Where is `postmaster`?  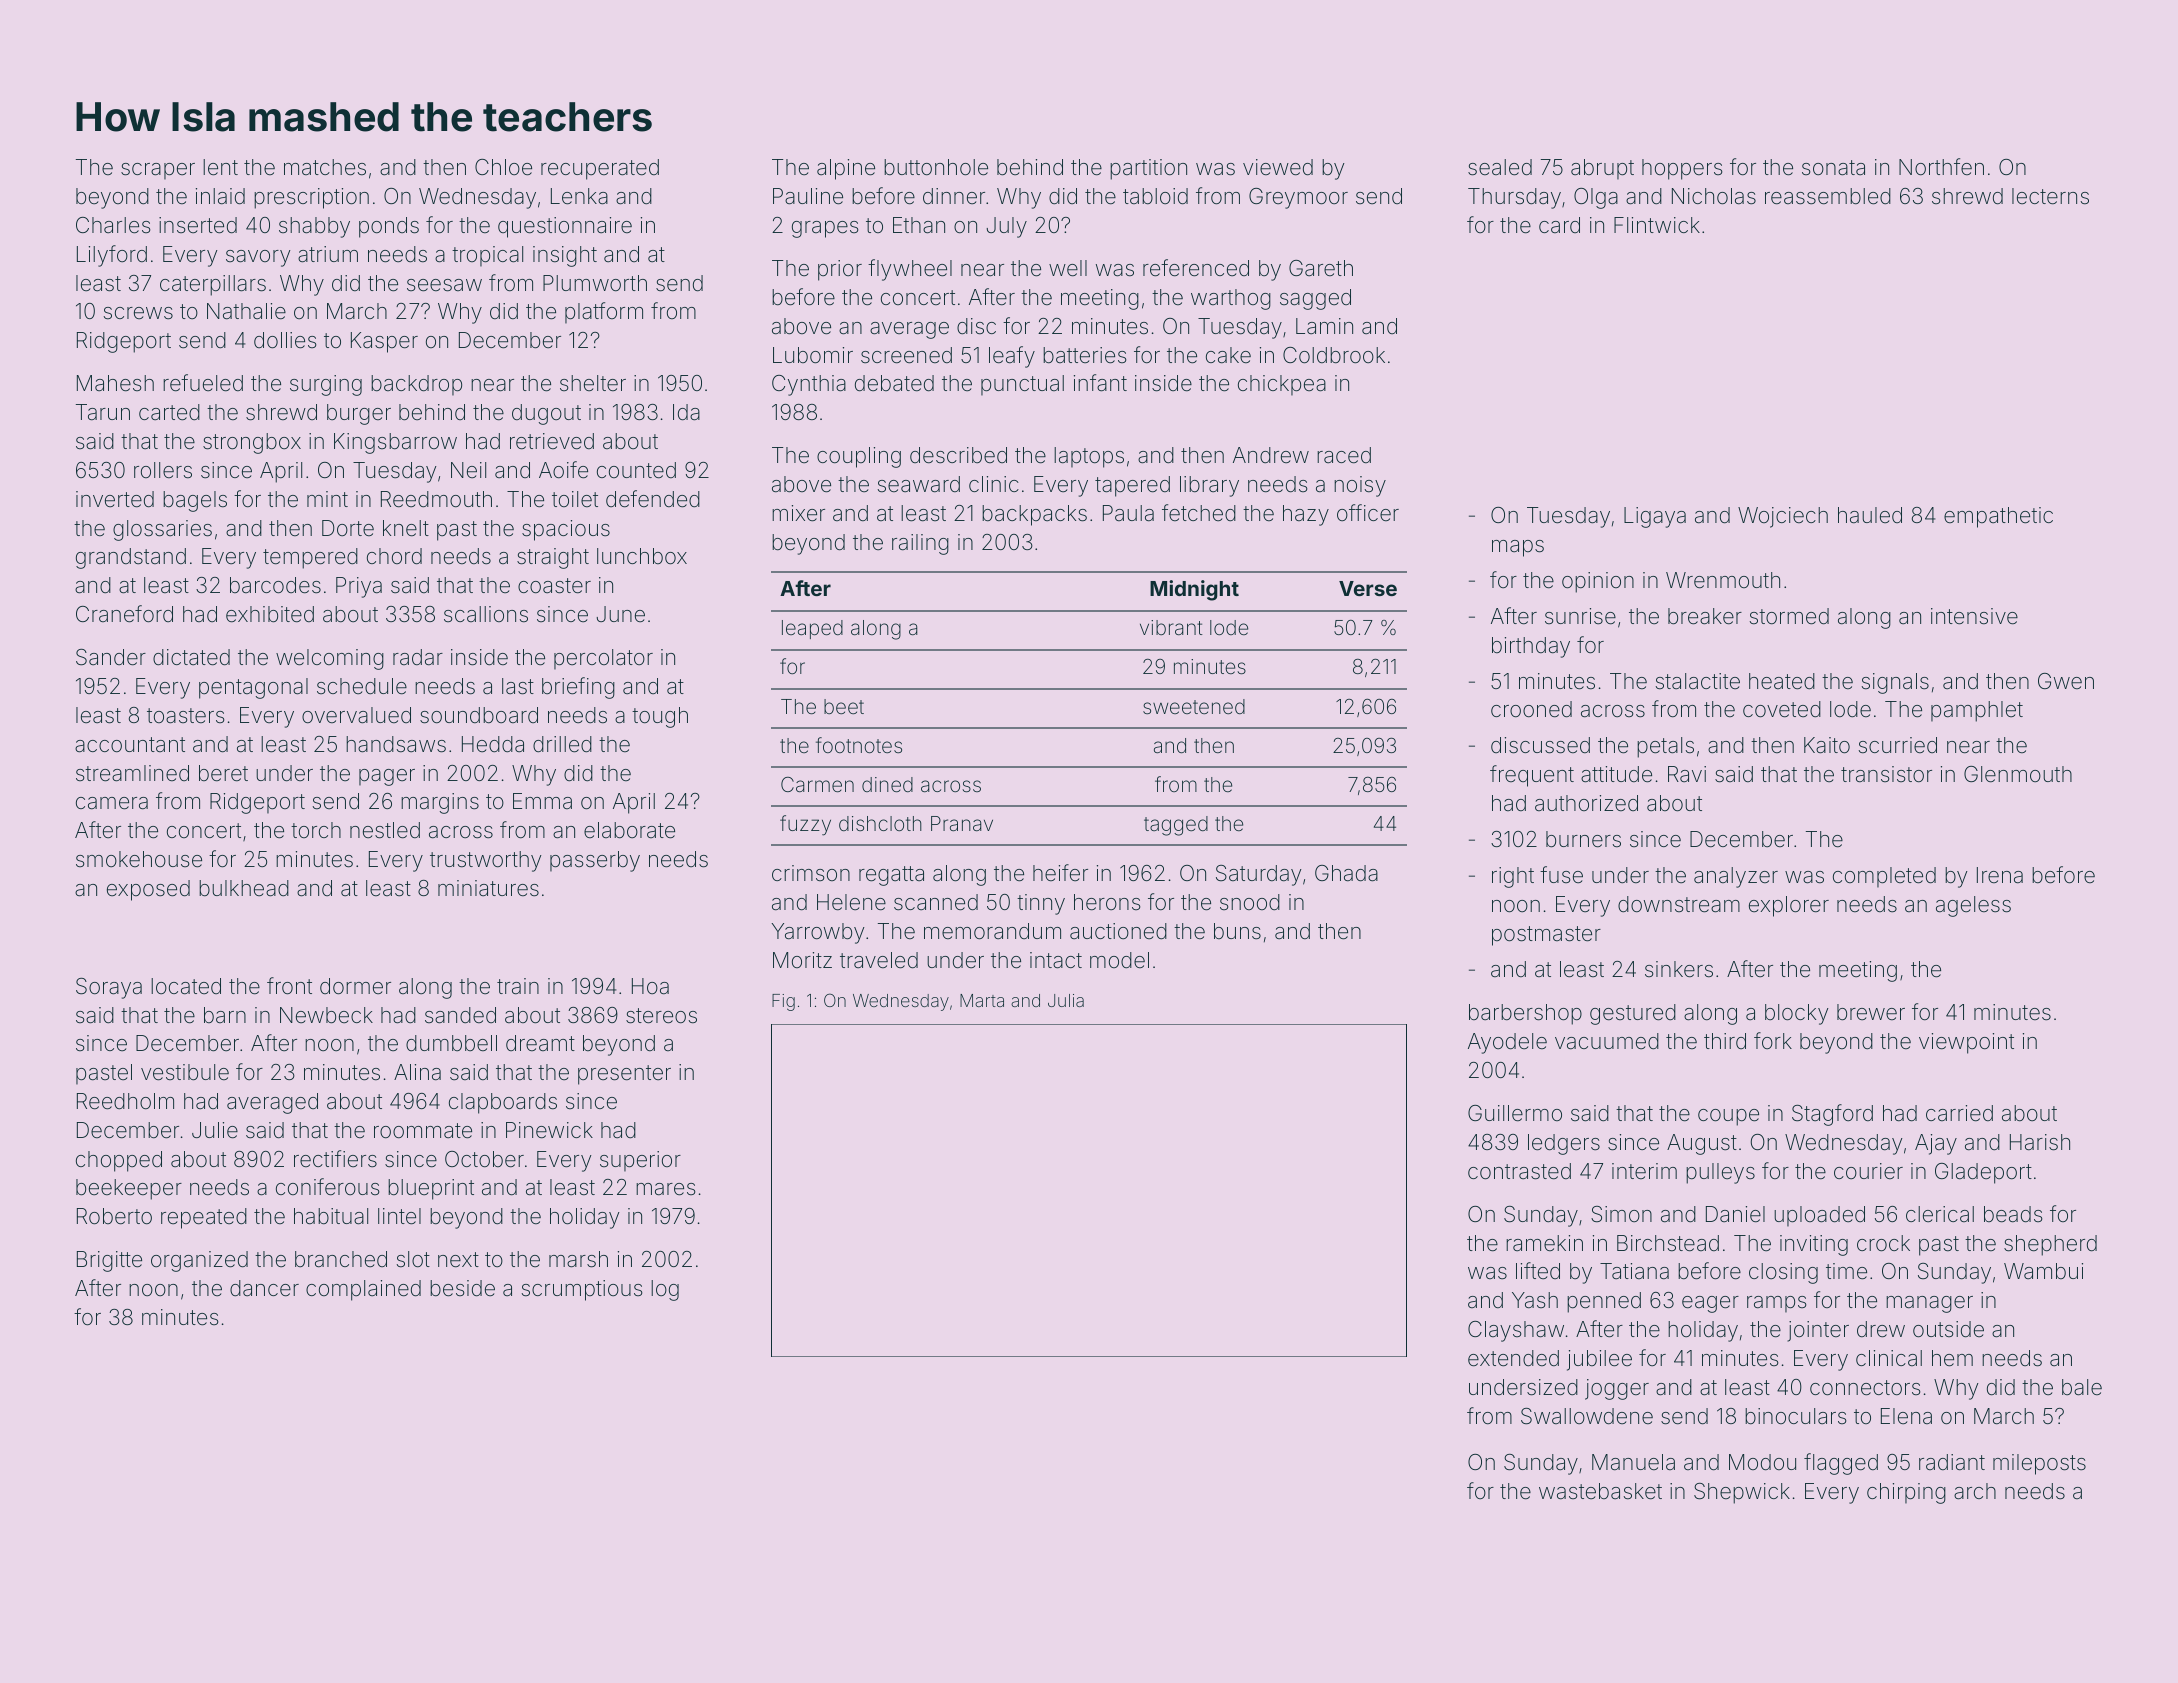
postmaster is located at coordinates (1546, 936).
